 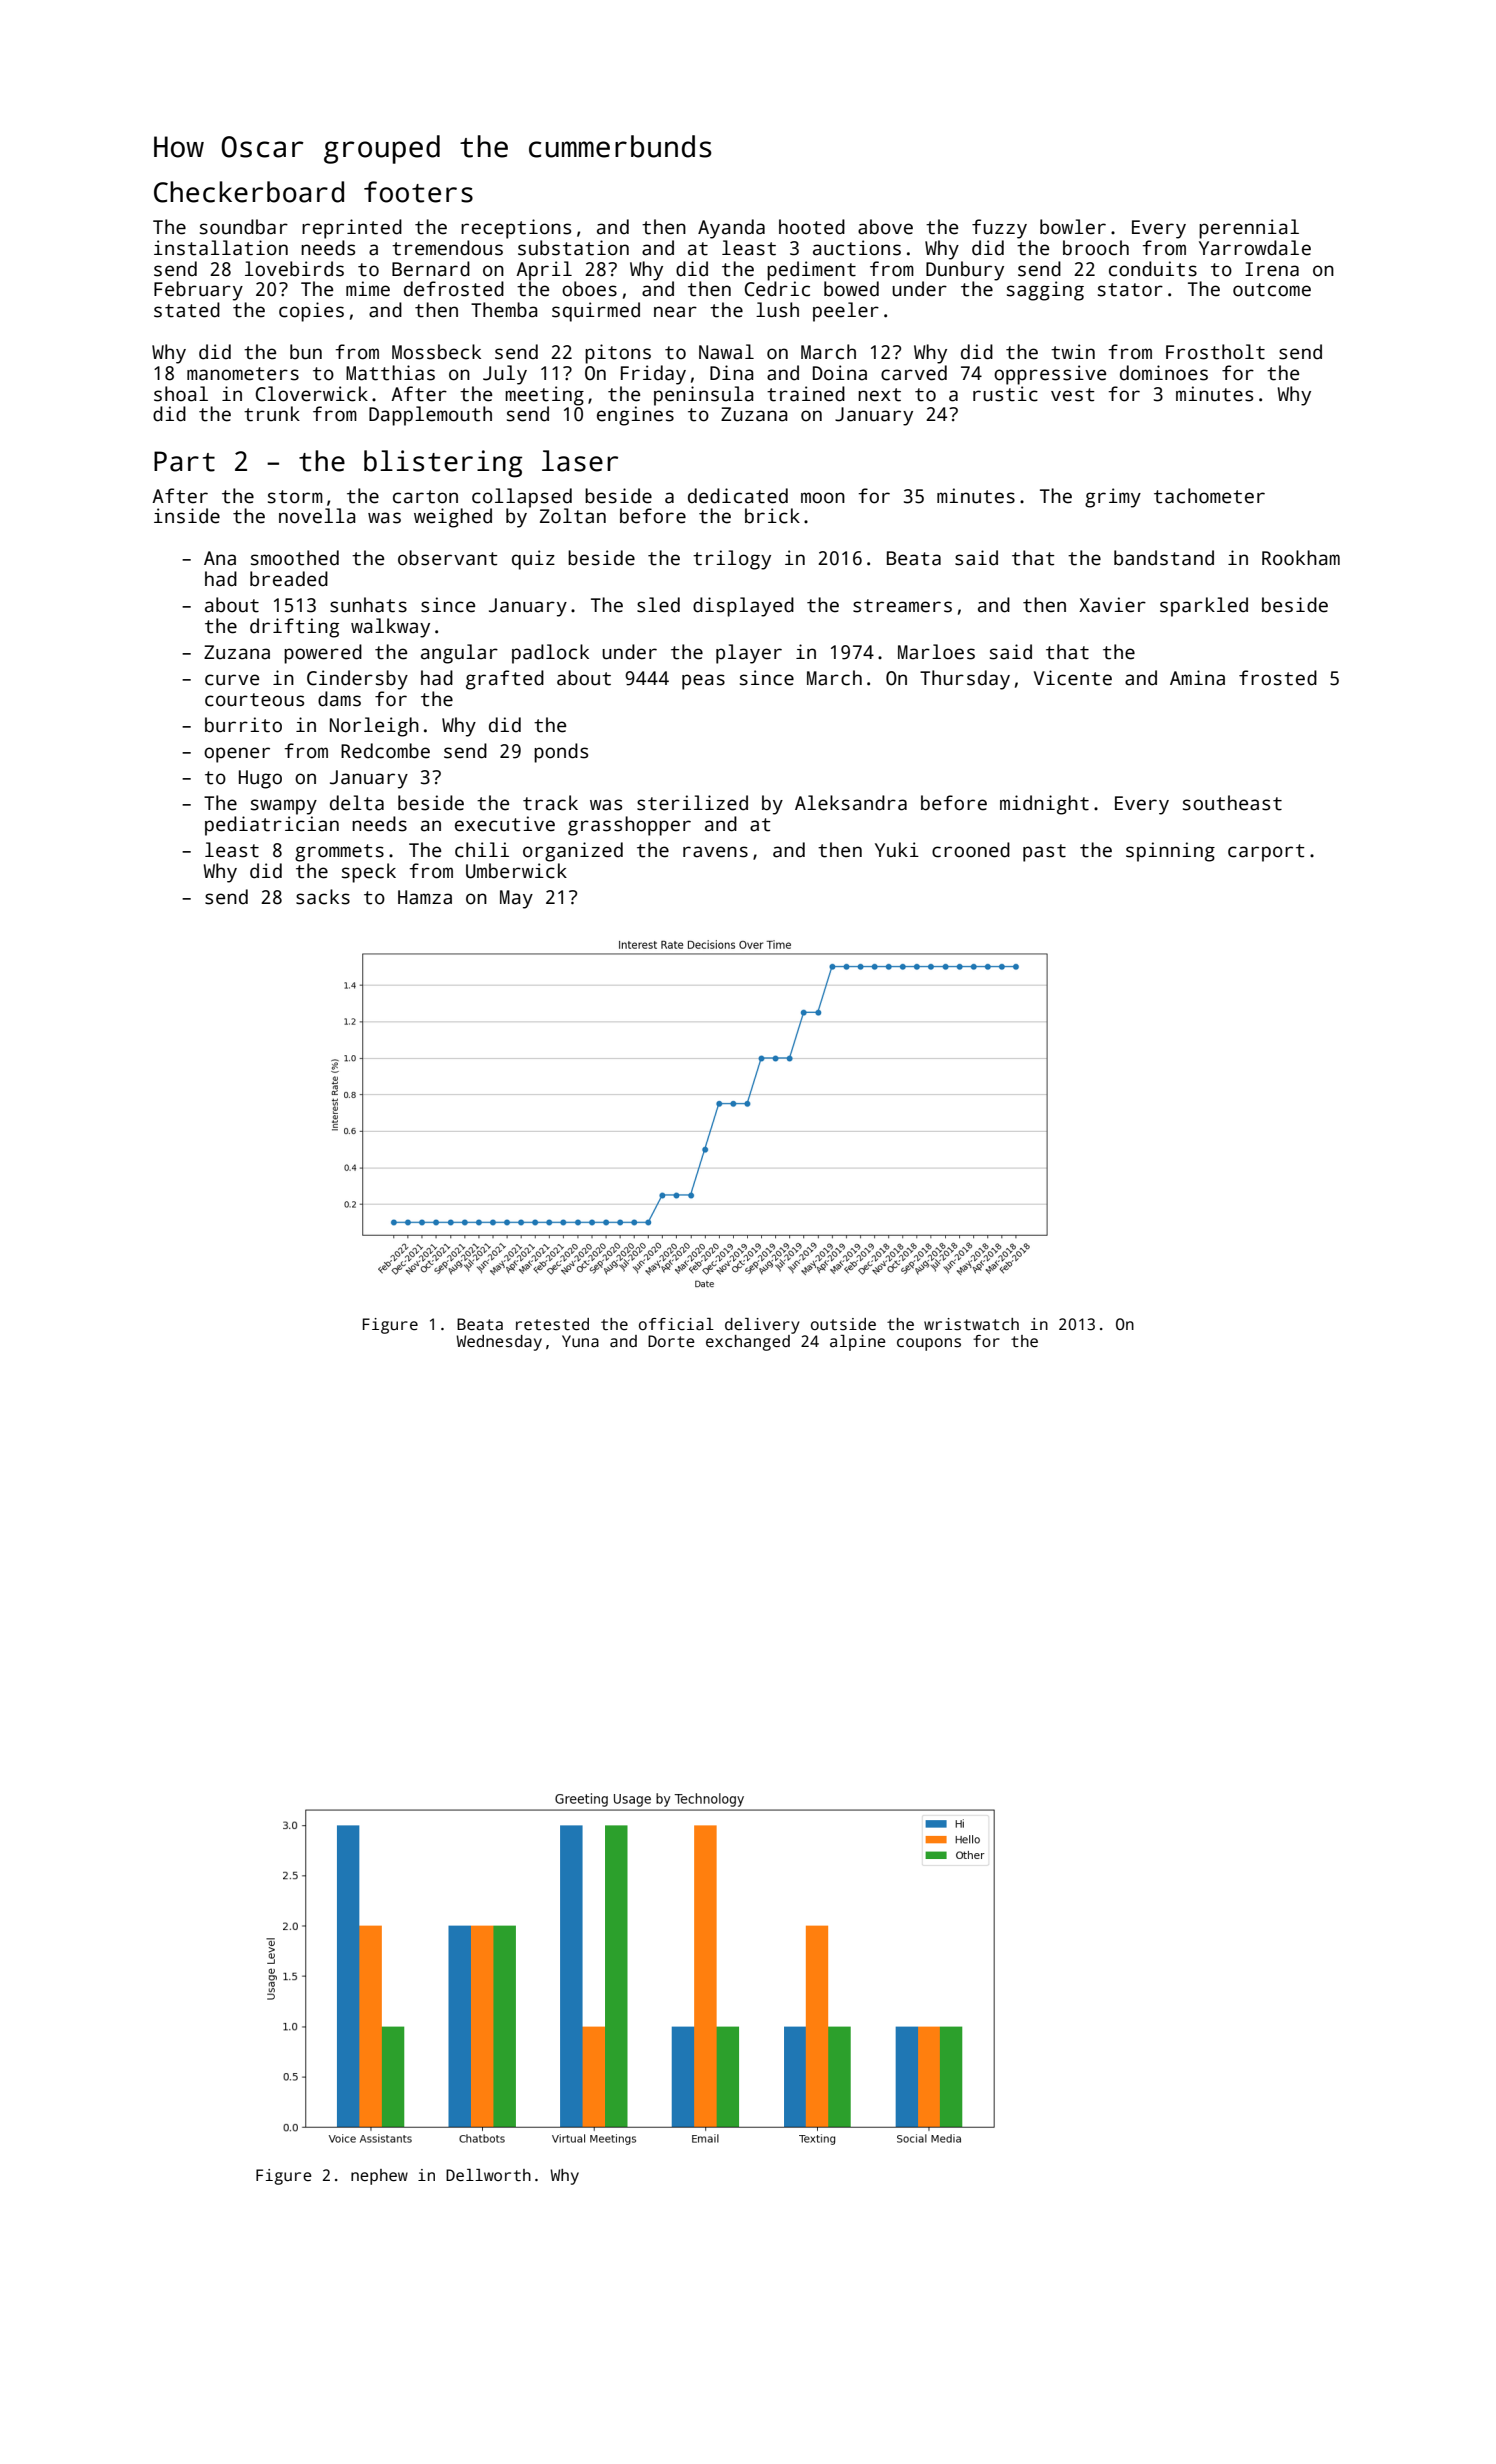 What do you see at coordinates (573, 516) in the image?
I see `Zoltan` at bounding box center [573, 516].
